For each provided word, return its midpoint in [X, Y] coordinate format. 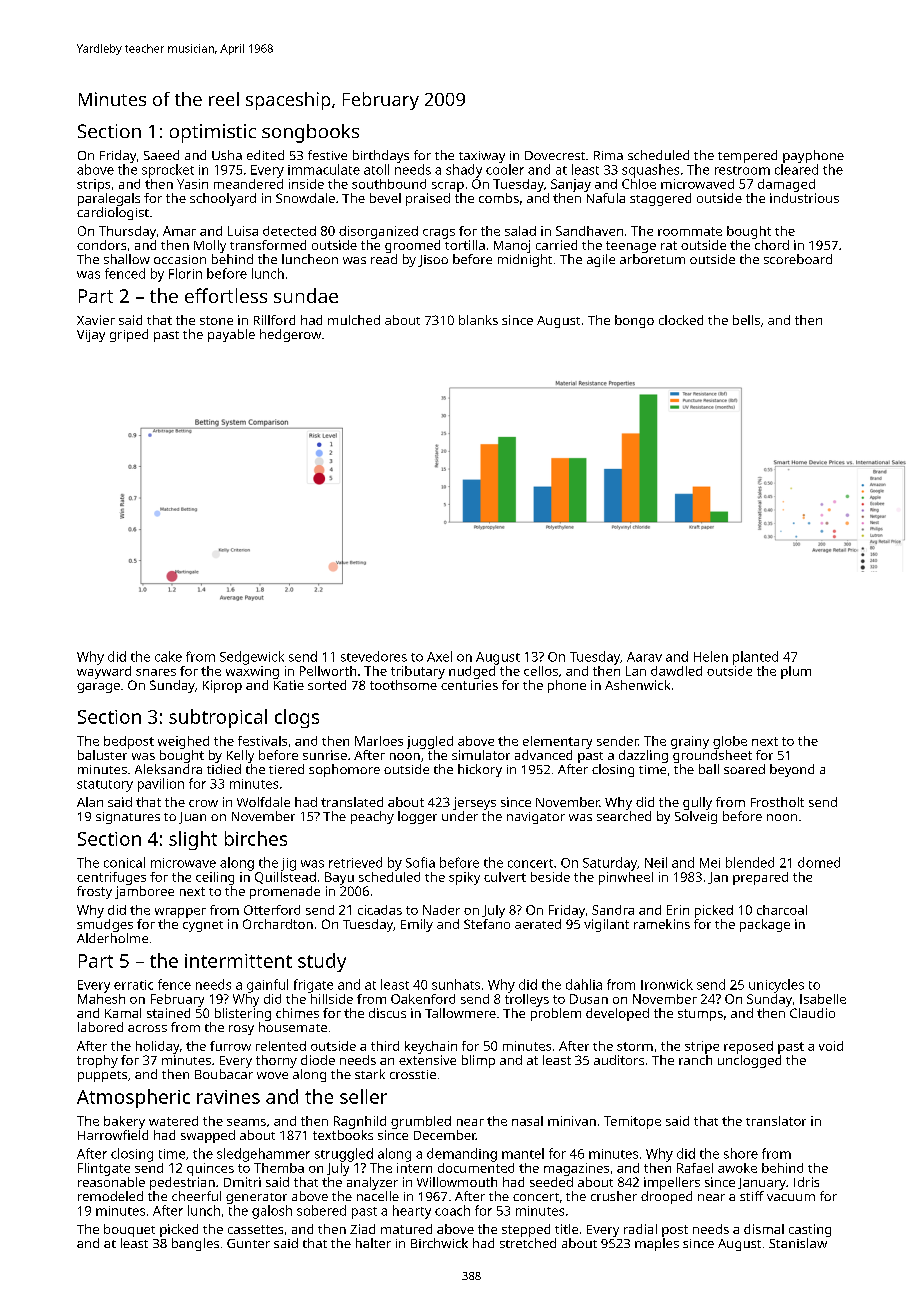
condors [101, 245]
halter [373, 1243]
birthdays [381, 156]
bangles [195, 1244]
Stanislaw [798, 1243]
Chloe [639, 184]
